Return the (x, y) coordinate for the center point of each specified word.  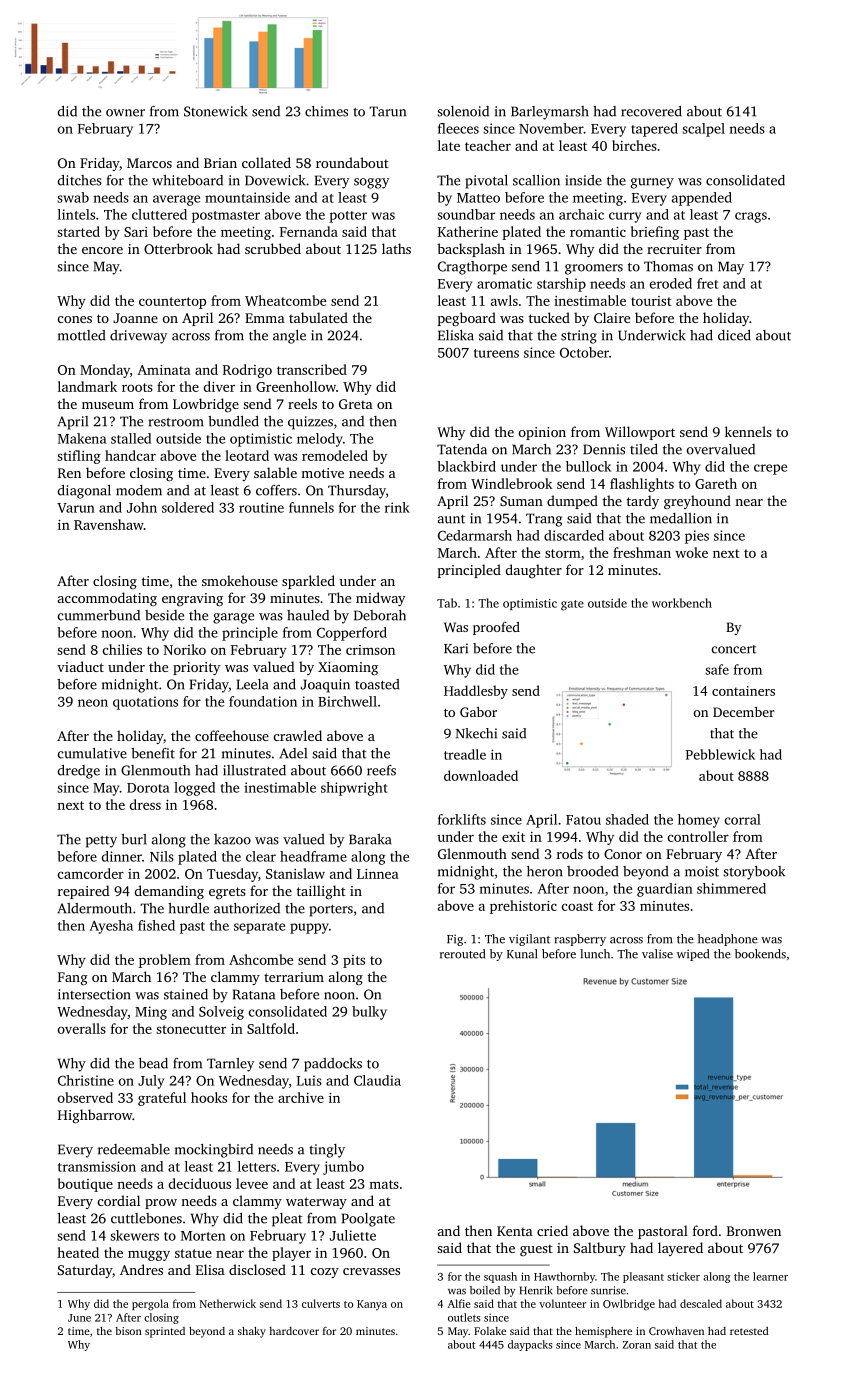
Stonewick (215, 111)
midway (380, 599)
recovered (651, 111)
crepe (770, 469)
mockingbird (214, 1151)
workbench (682, 603)
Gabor (478, 712)
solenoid (463, 111)
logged (194, 789)
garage (233, 618)
